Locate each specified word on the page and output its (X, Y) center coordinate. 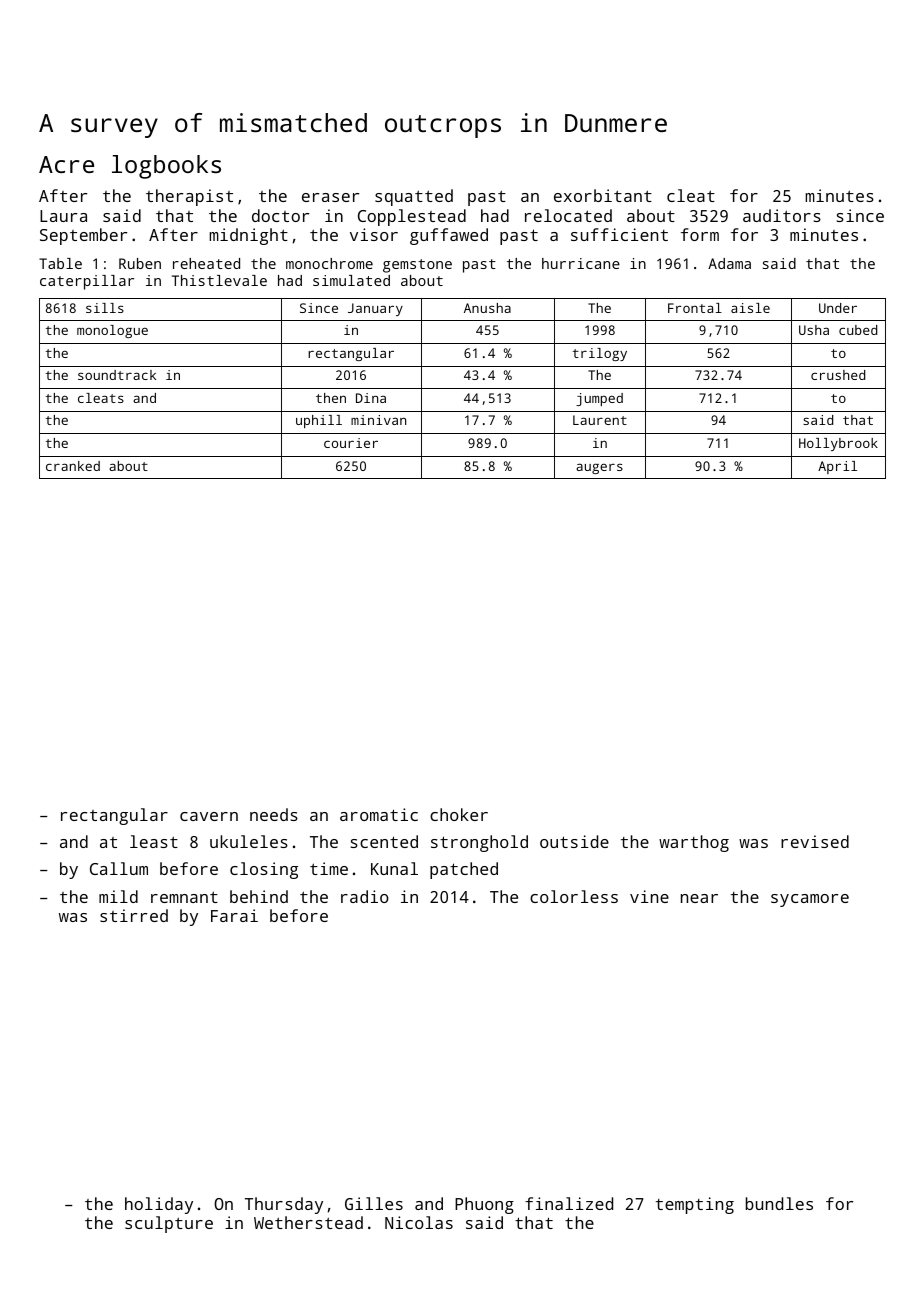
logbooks (166, 167)
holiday (159, 1205)
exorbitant (603, 195)
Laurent (600, 420)
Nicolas (419, 1222)
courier (351, 443)
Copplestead (412, 217)
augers (599, 468)
